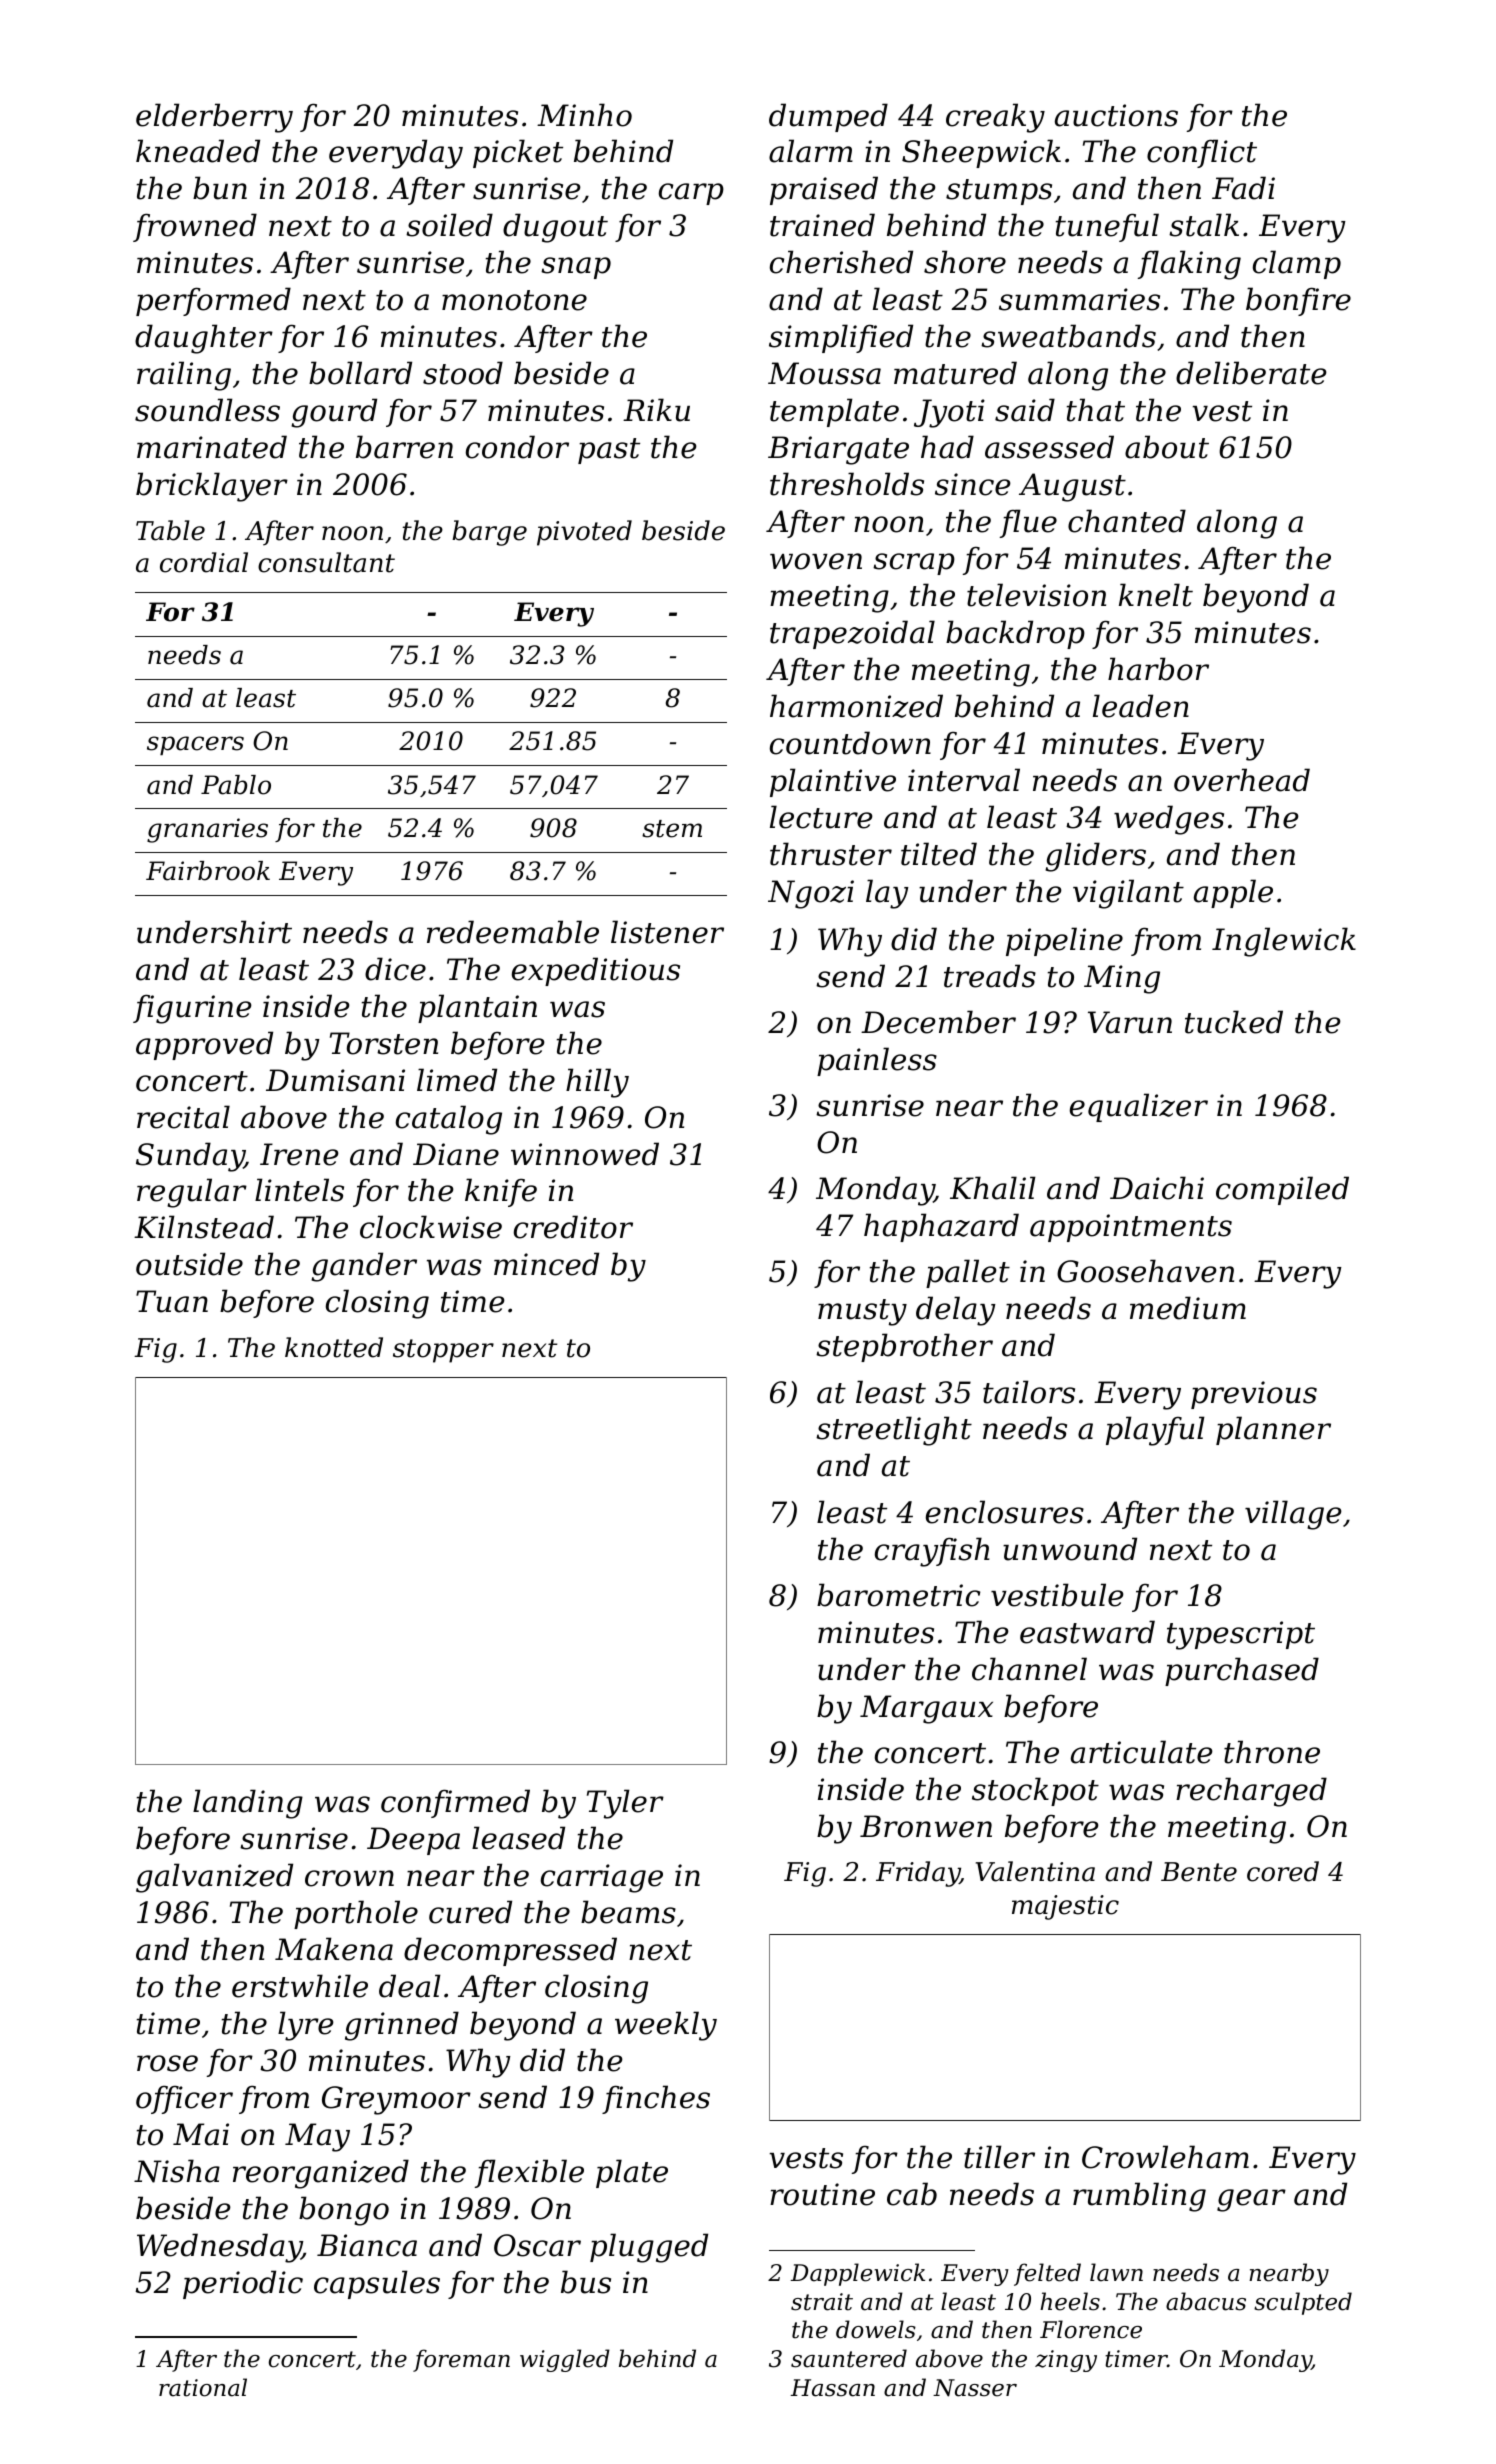  I want to click on Minho, so click(584, 115).
